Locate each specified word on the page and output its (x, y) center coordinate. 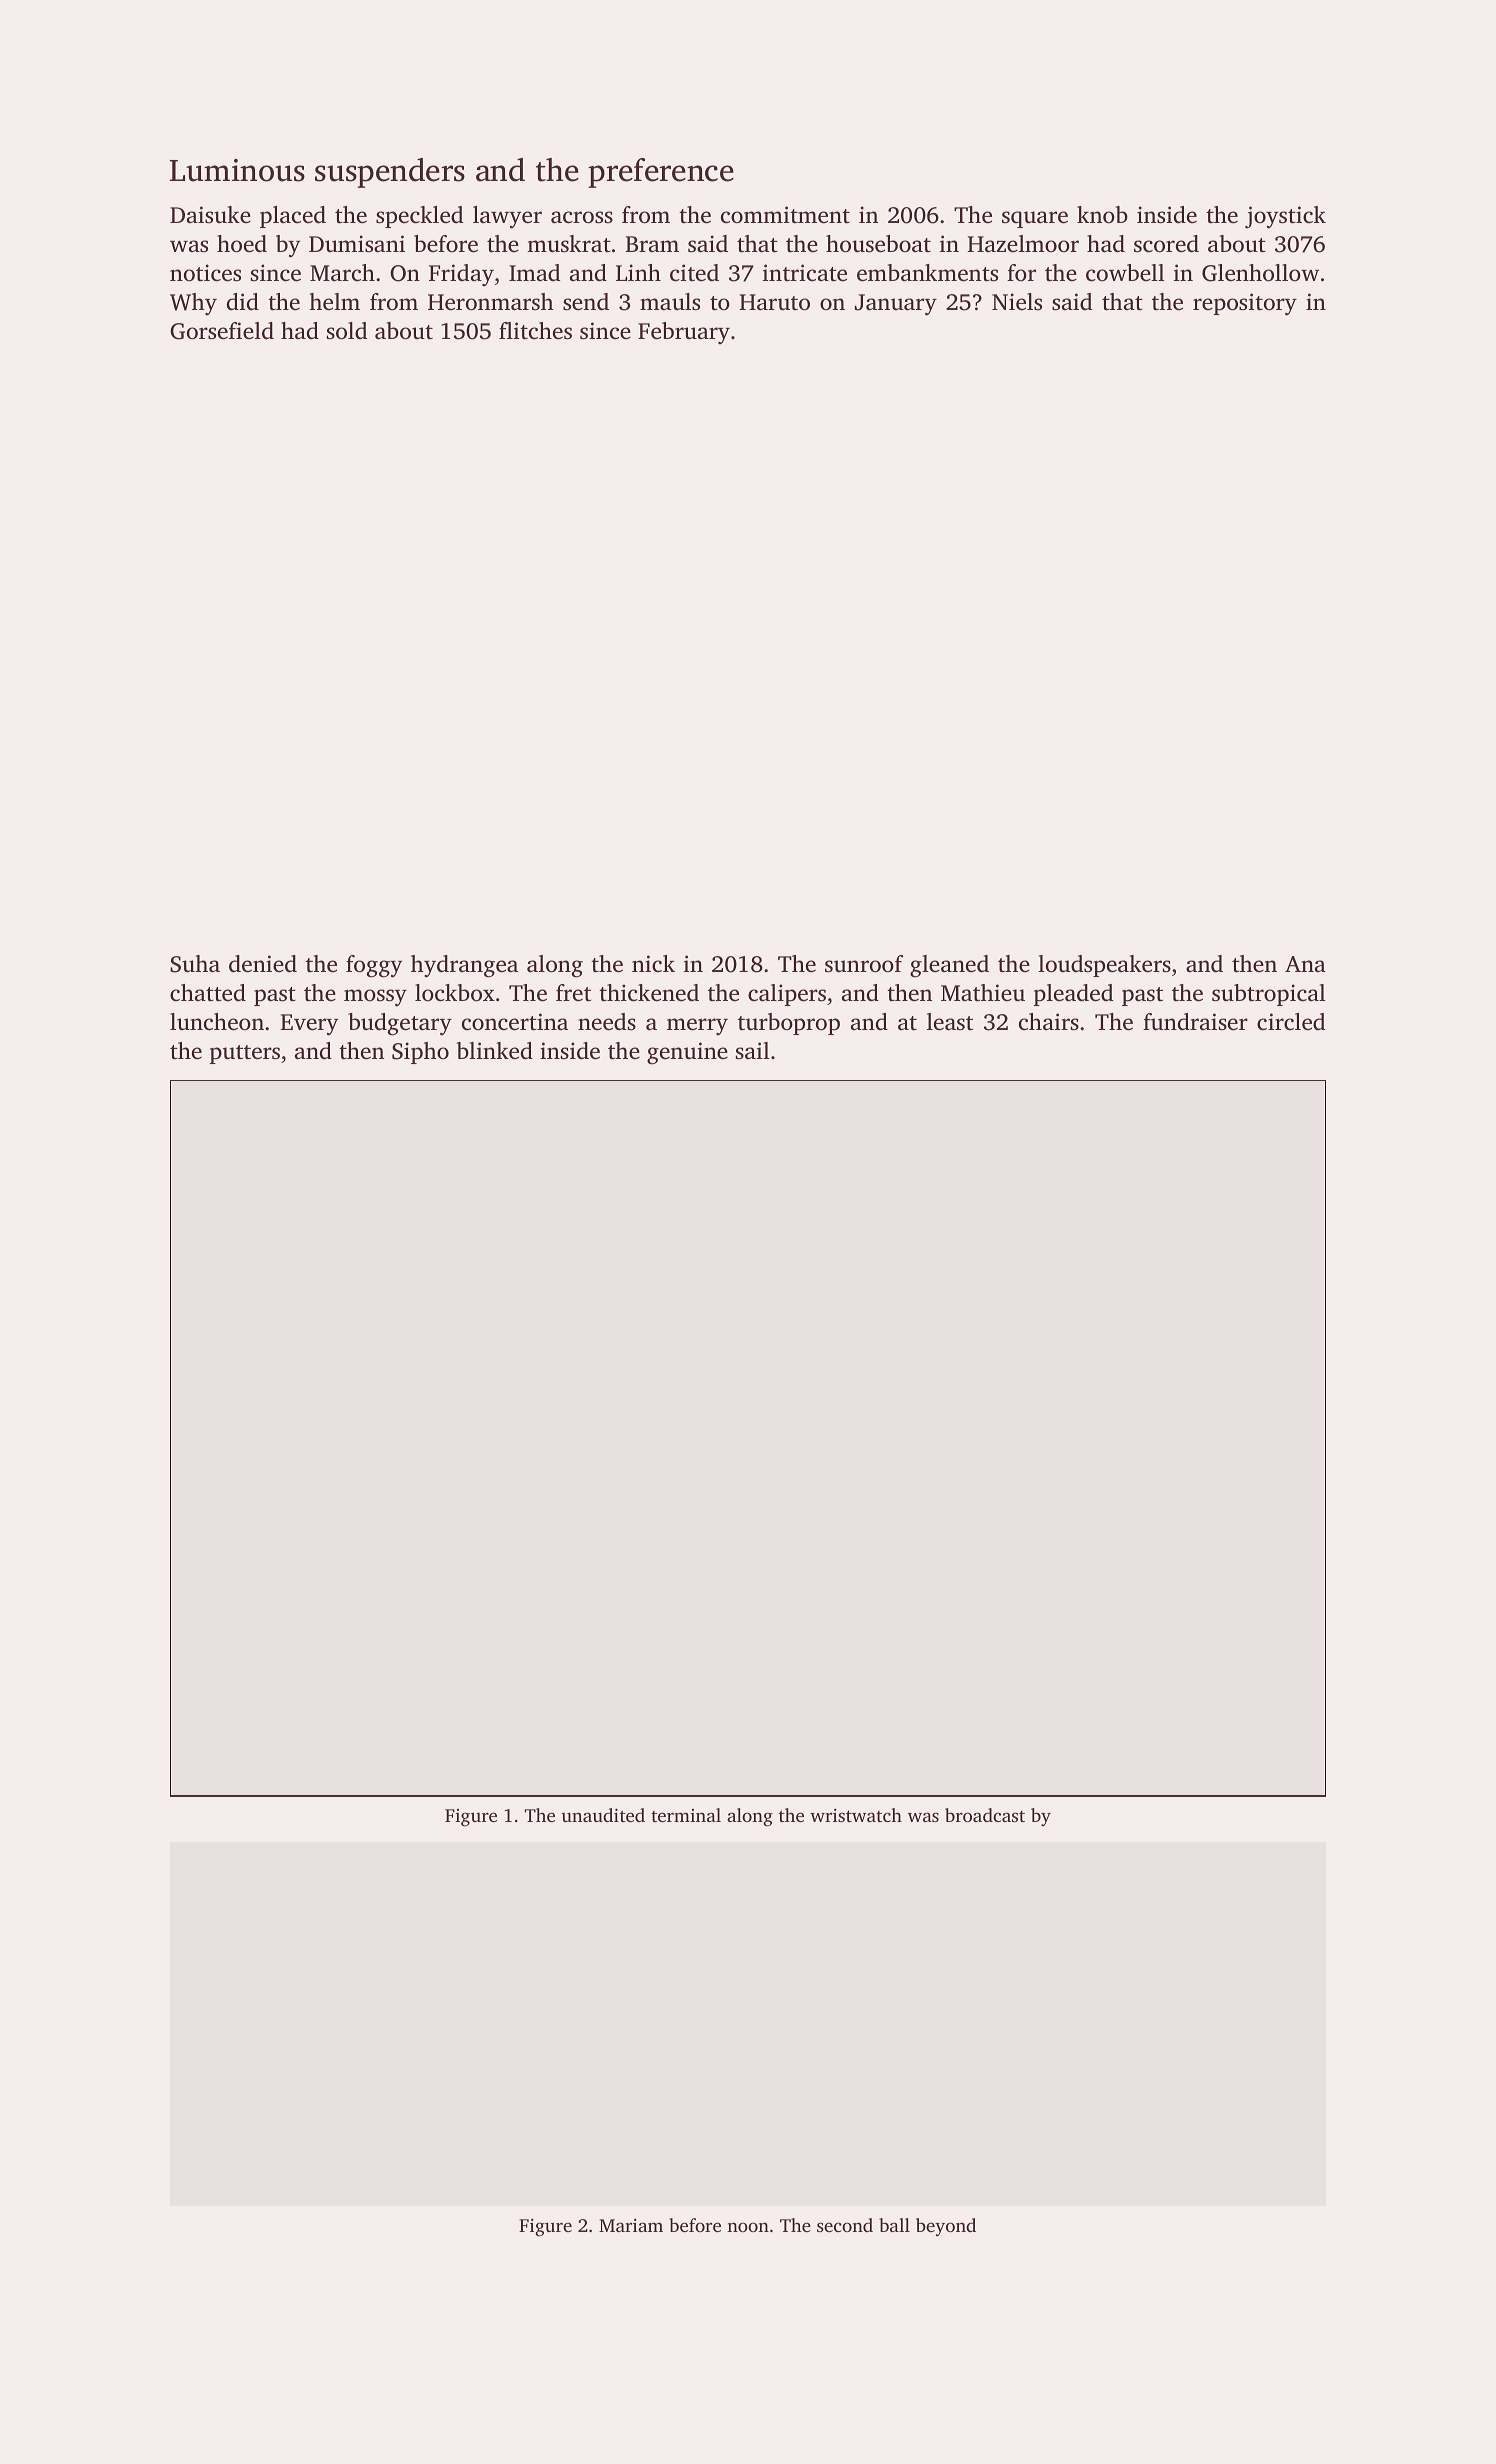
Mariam (631, 2225)
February (684, 333)
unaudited (603, 1815)
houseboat (878, 244)
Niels (1017, 302)
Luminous (237, 170)
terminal (686, 1815)
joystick (1285, 217)
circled (1291, 1022)
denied (263, 964)
